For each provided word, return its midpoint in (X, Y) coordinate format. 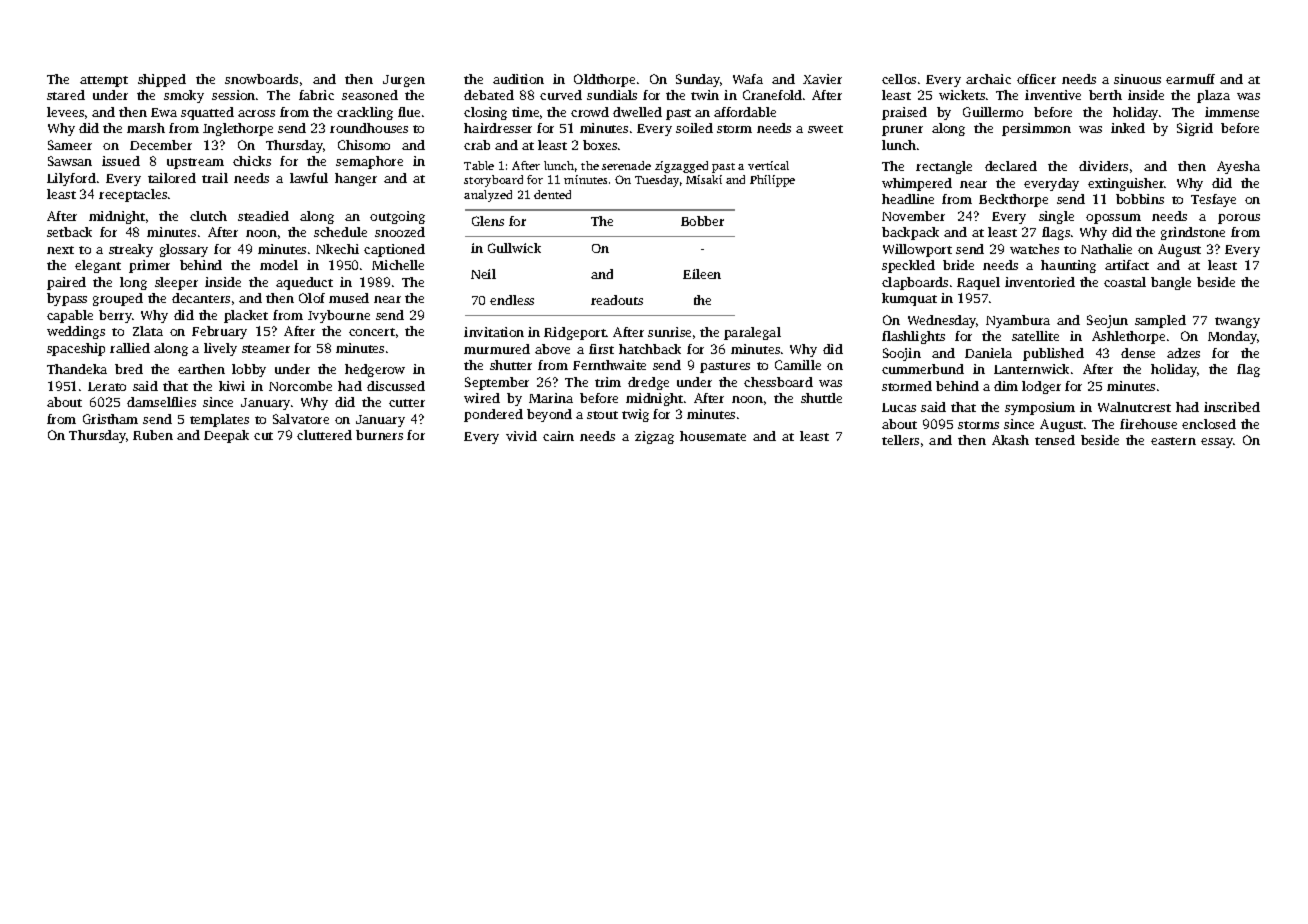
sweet (825, 129)
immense (1232, 112)
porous (1239, 219)
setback (69, 232)
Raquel (978, 283)
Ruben (153, 435)
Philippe (772, 181)
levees (65, 112)
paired (66, 283)
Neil (483, 274)
